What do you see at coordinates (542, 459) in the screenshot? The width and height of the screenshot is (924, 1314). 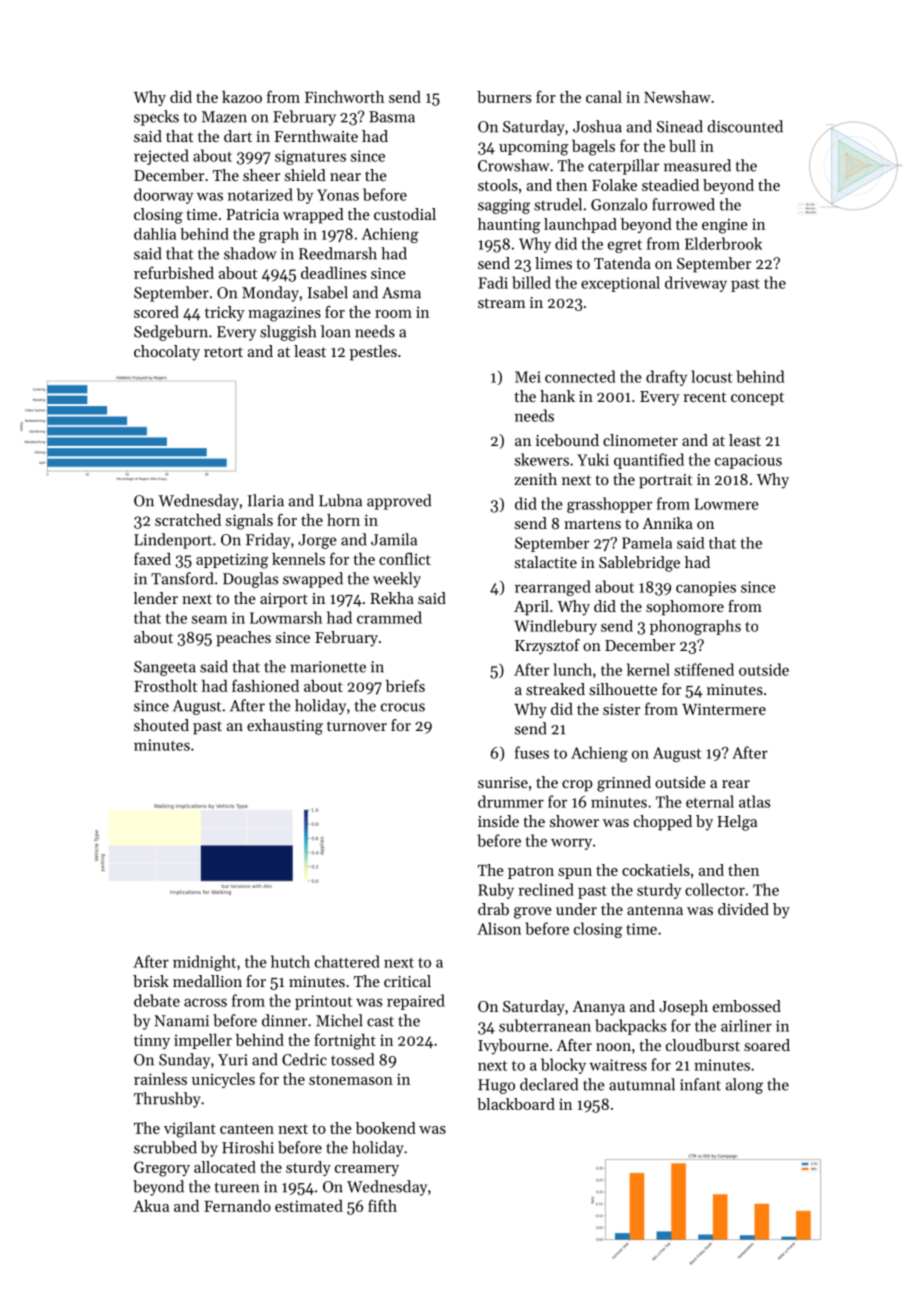 I see `skewers` at bounding box center [542, 459].
